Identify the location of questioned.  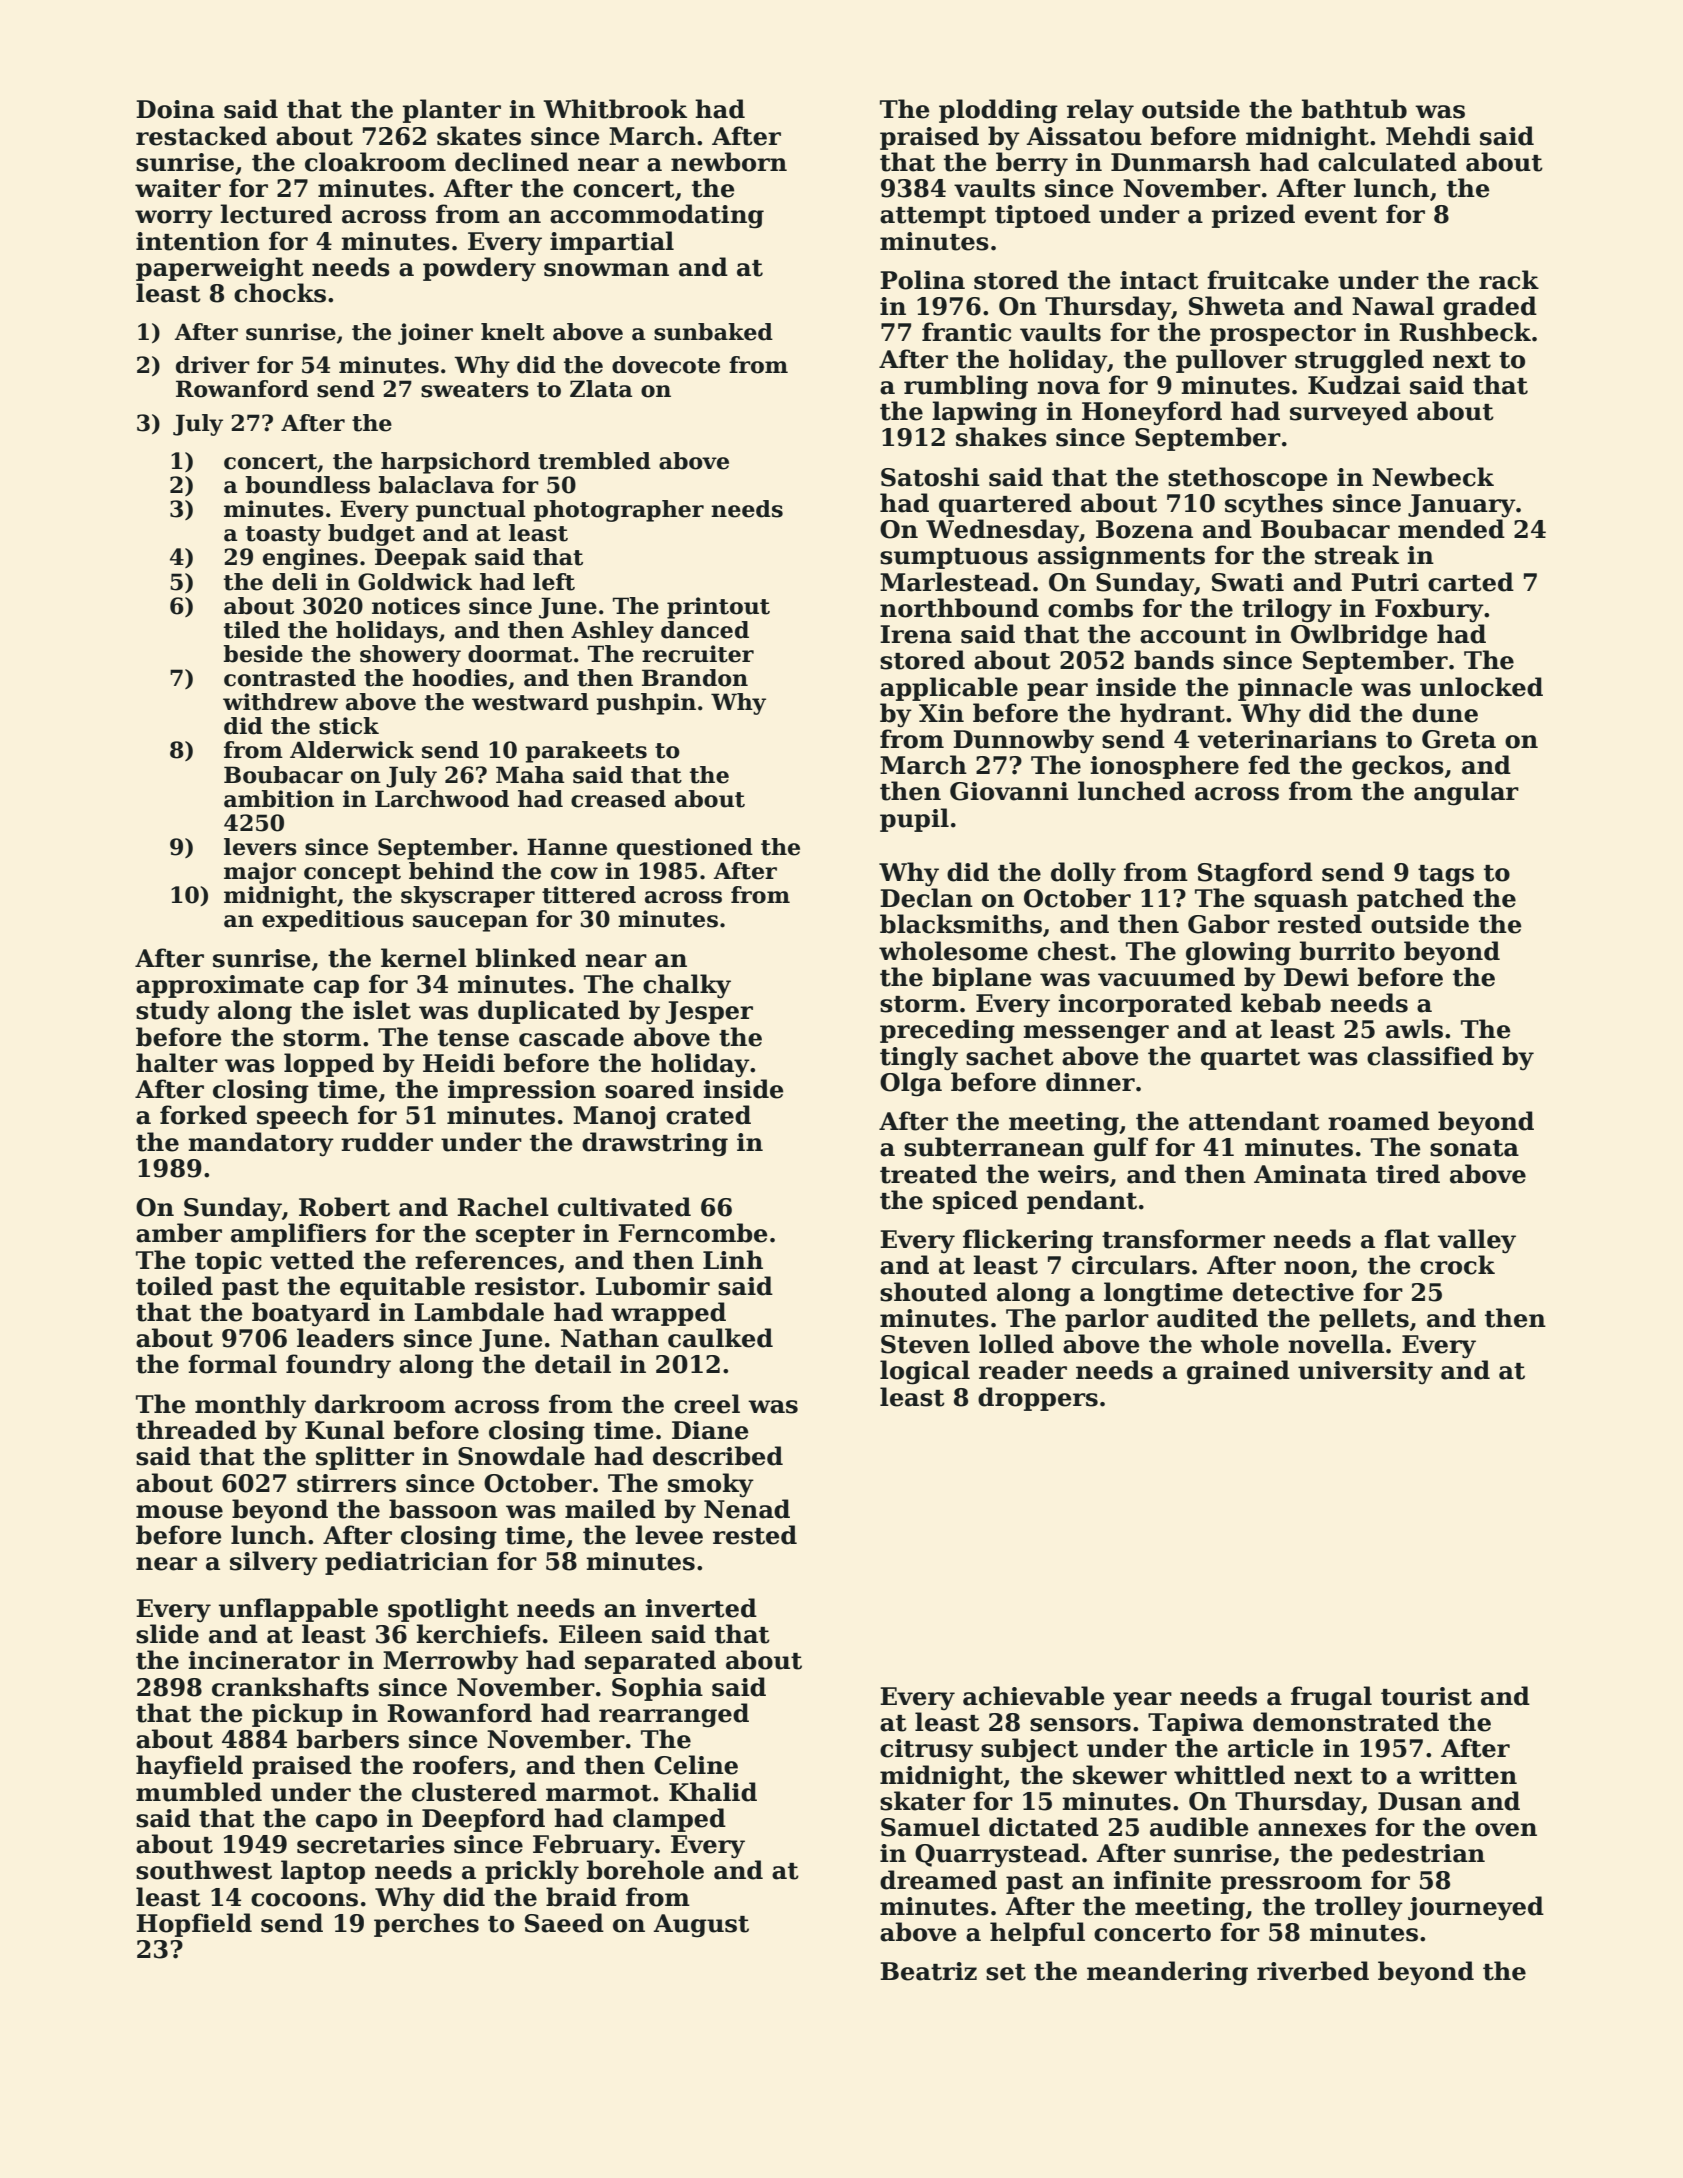
(685, 849).
